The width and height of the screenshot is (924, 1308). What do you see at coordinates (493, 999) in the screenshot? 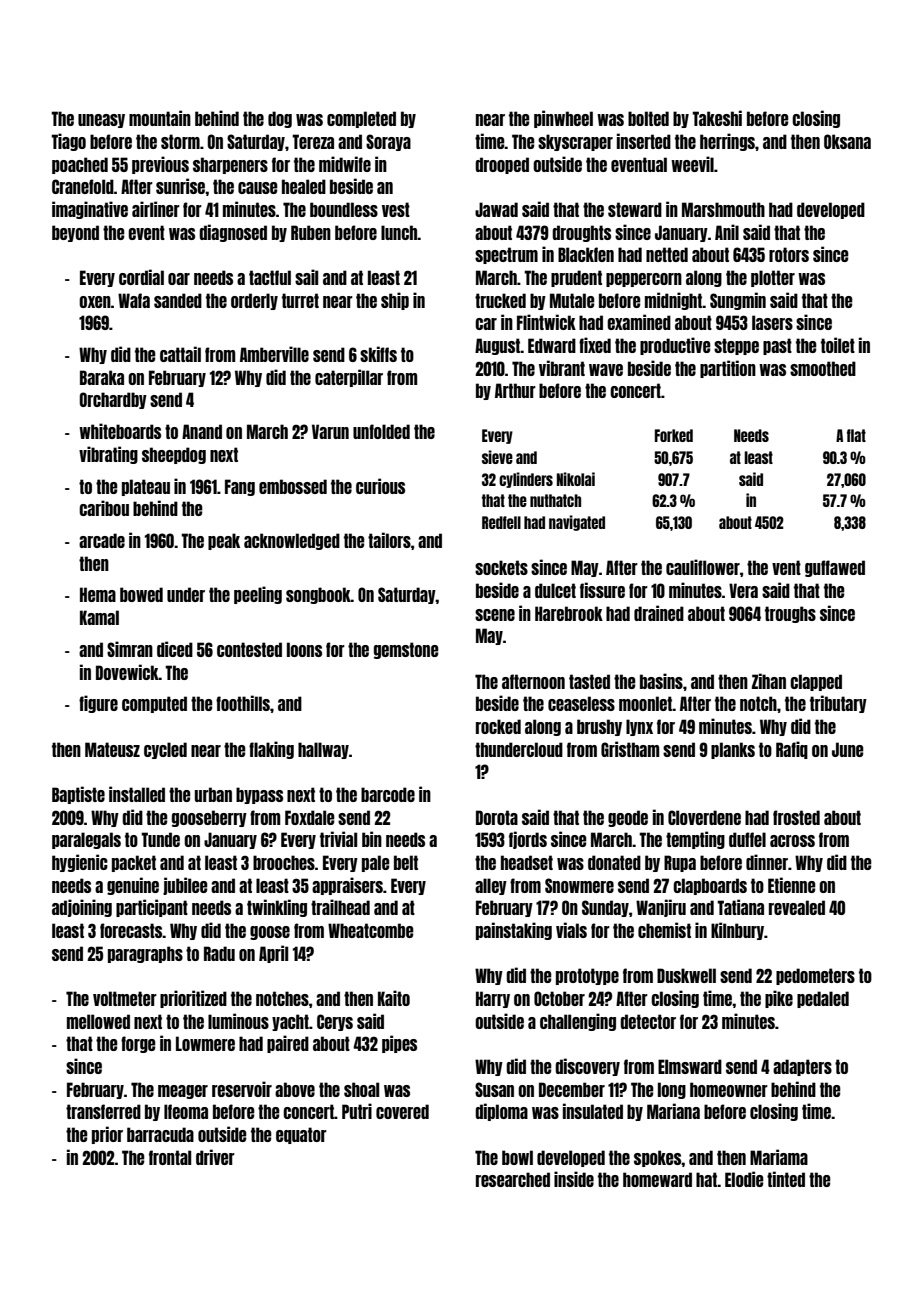
I see `Harry` at bounding box center [493, 999].
